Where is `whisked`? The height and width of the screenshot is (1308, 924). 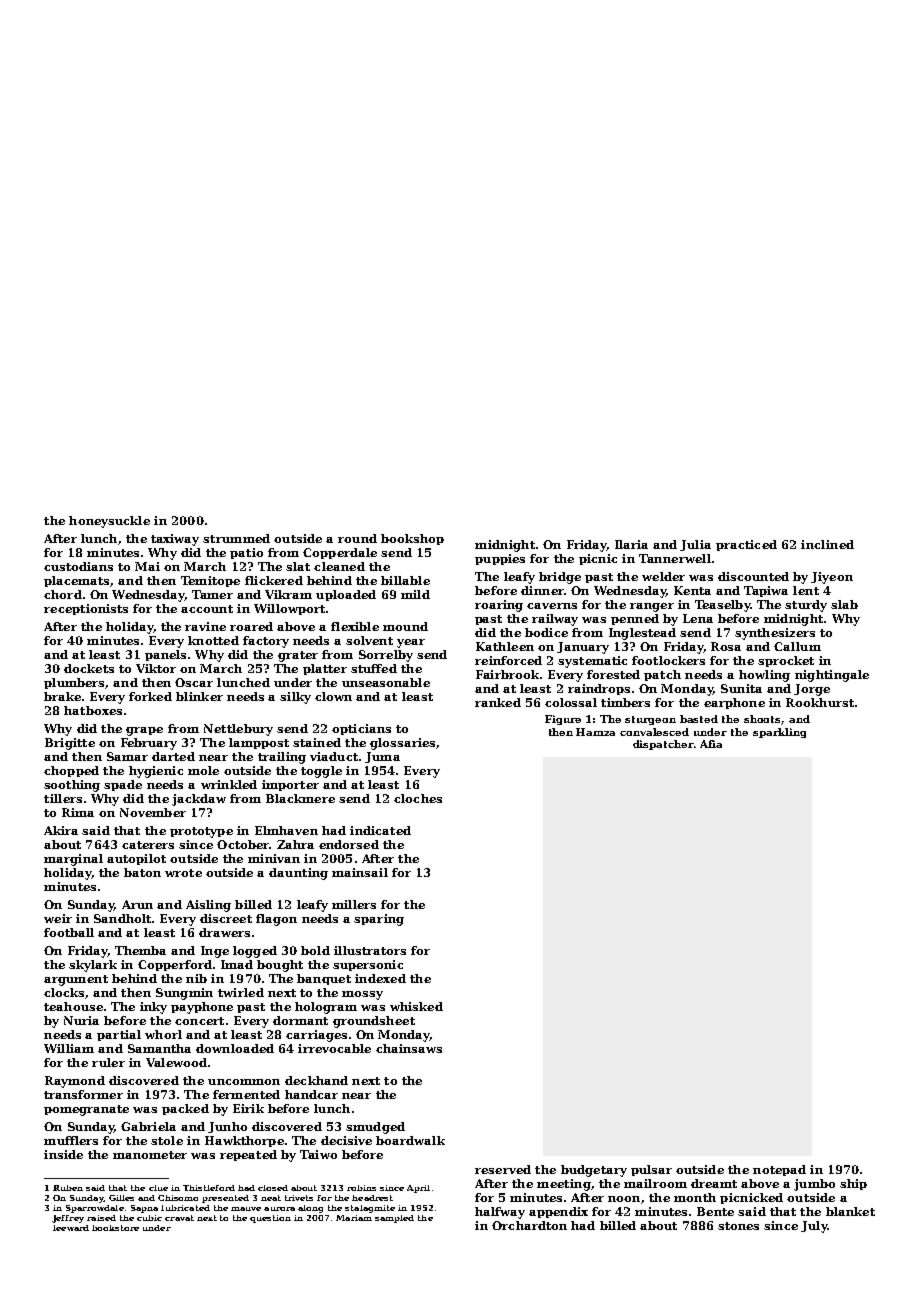
whisked is located at coordinates (416, 1006).
